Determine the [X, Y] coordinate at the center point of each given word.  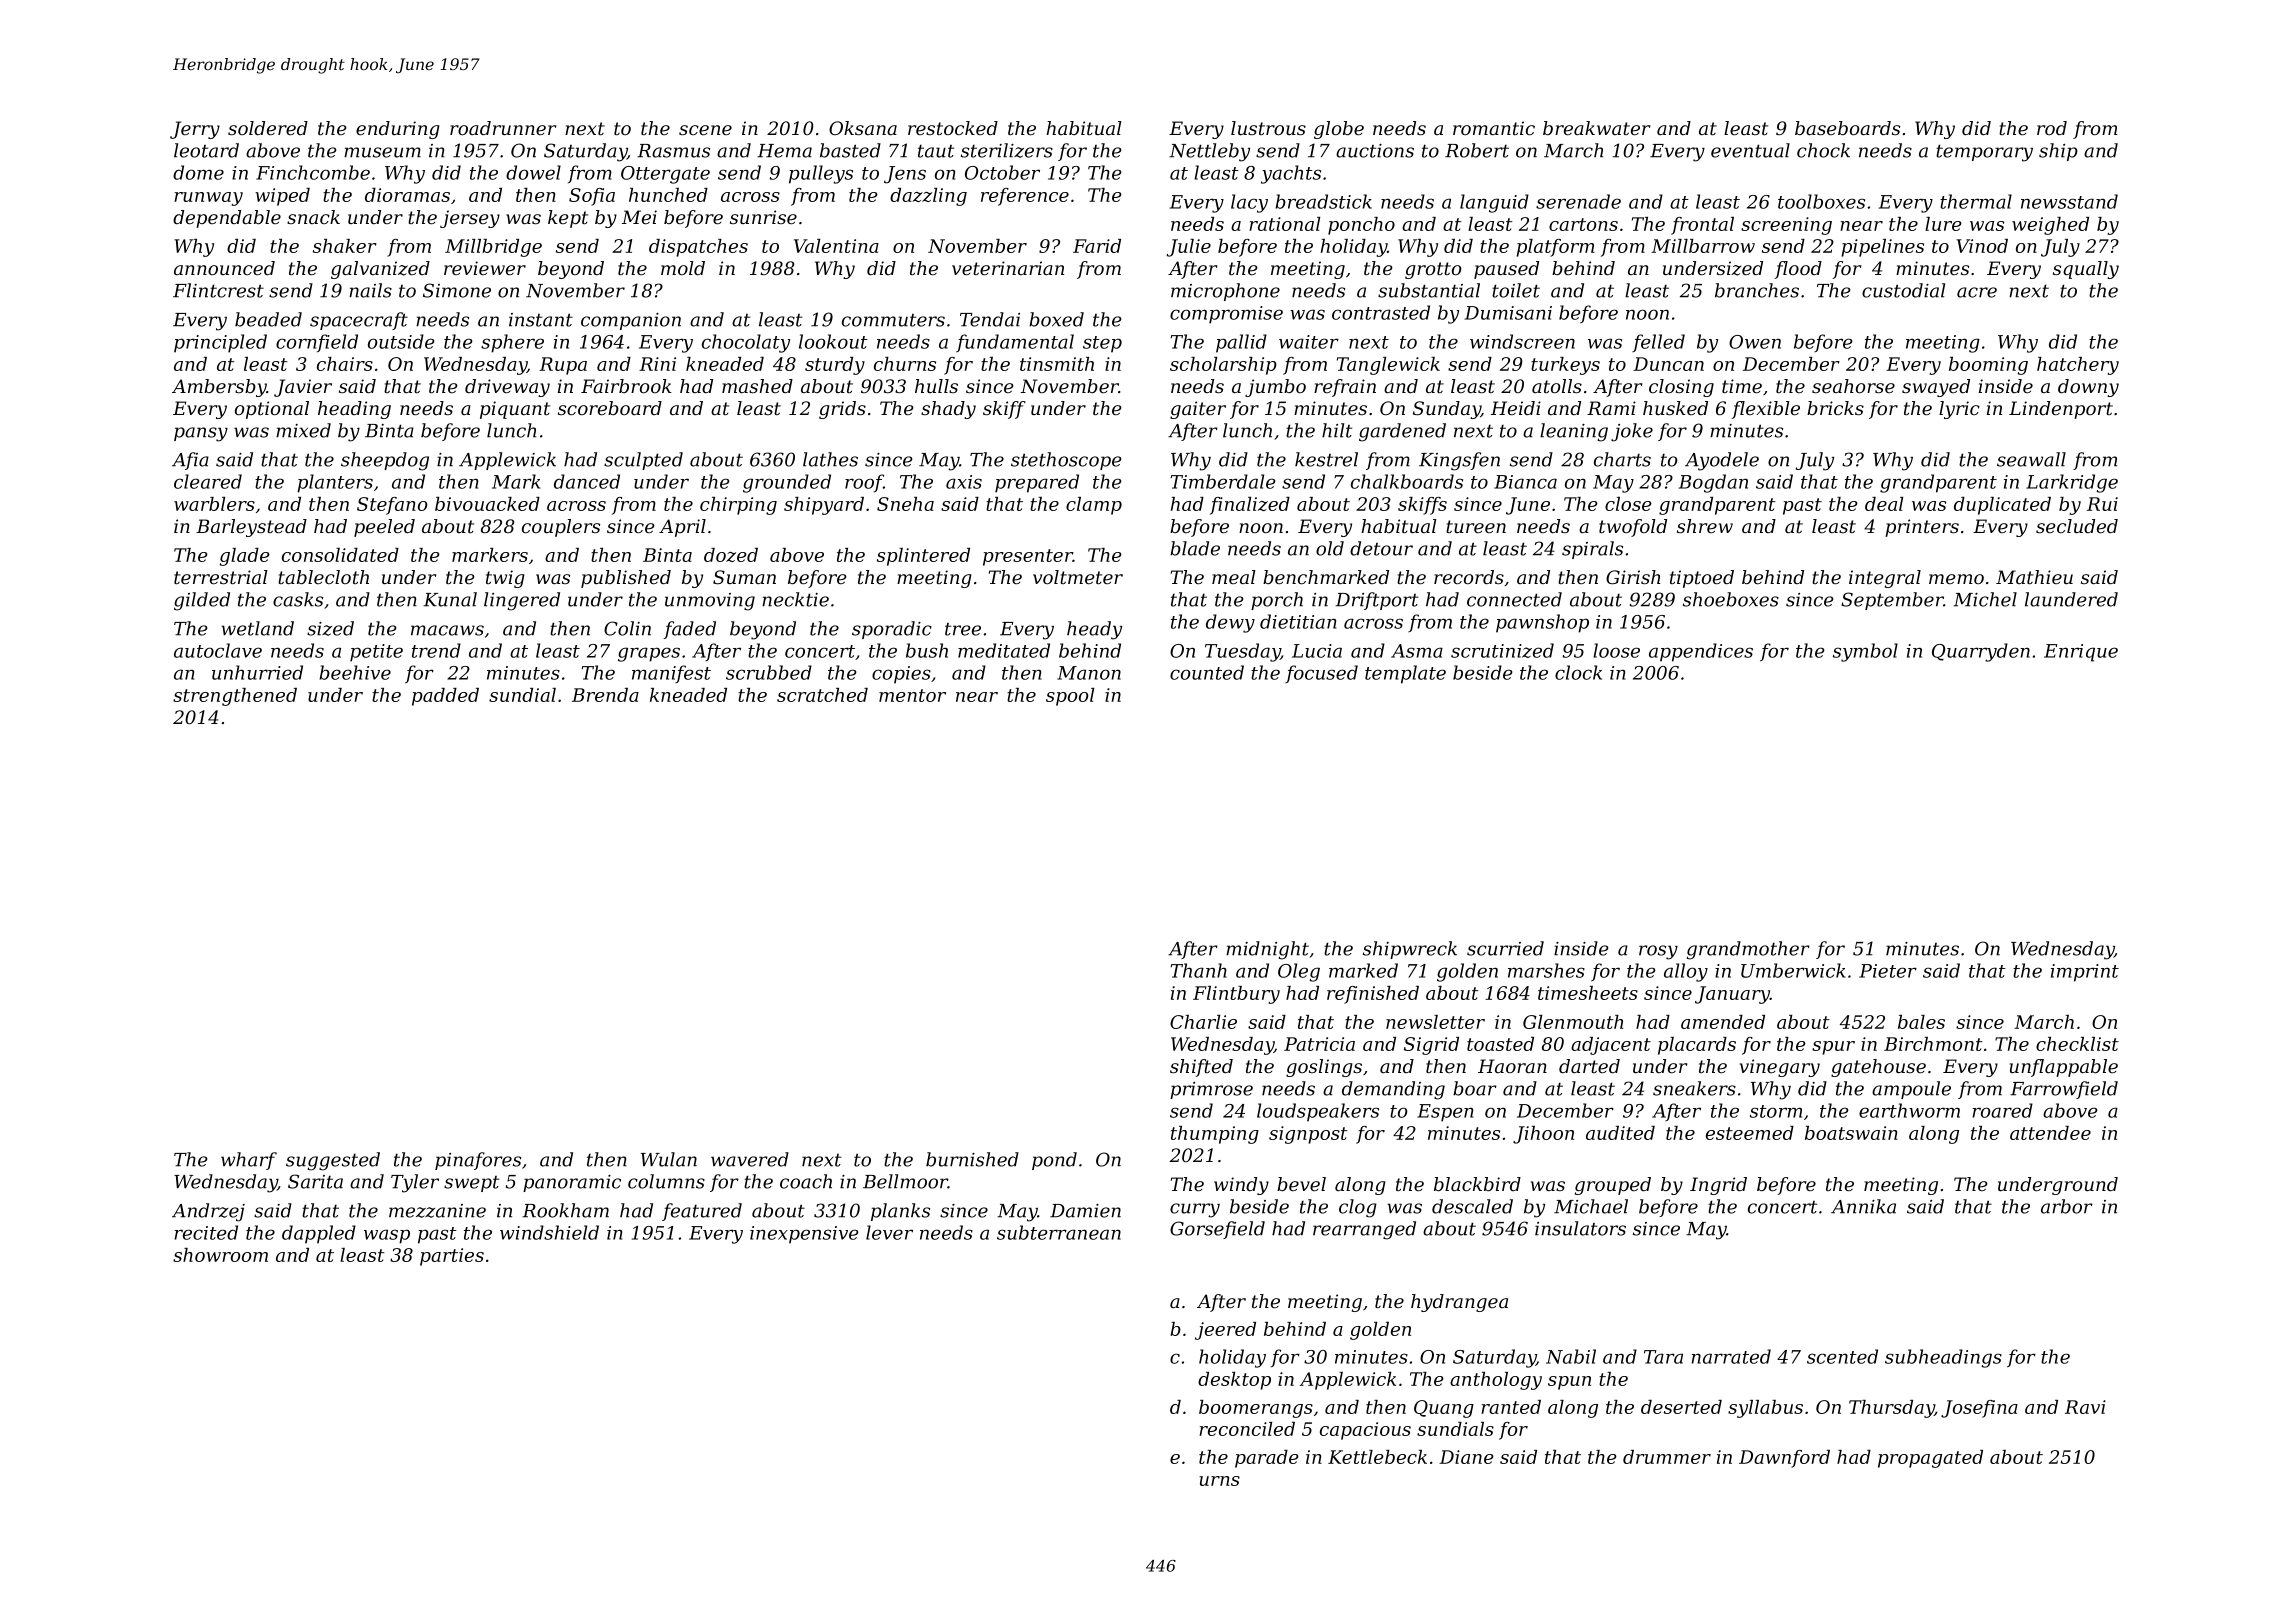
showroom [220, 1255]
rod [2052, 128]
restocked [953, 128]
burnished [972, 1159]
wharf [249, 1161]
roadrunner [503, 128]
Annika [1863, 1206]
